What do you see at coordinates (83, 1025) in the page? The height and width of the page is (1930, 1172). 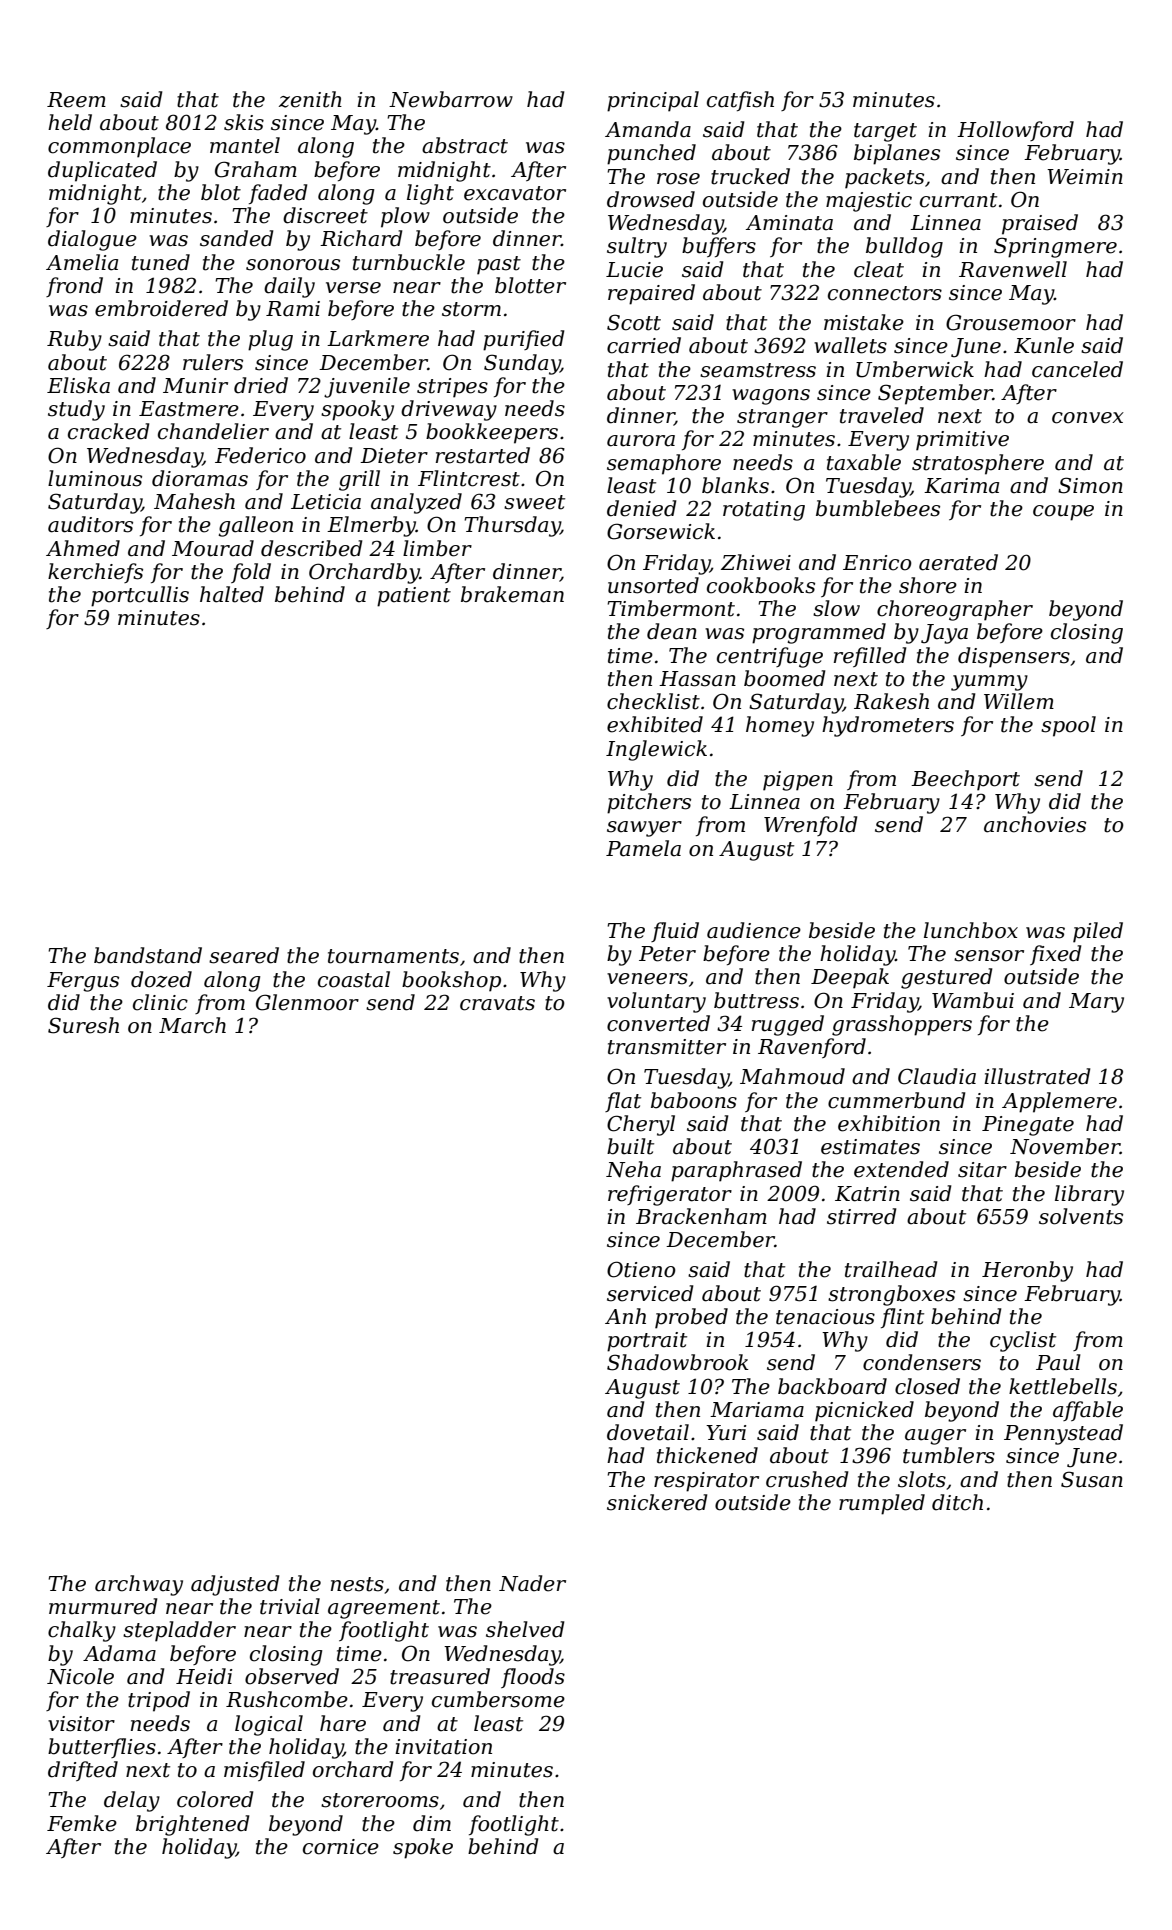 I see `Suresh` at bounding box center [83, 1025].
